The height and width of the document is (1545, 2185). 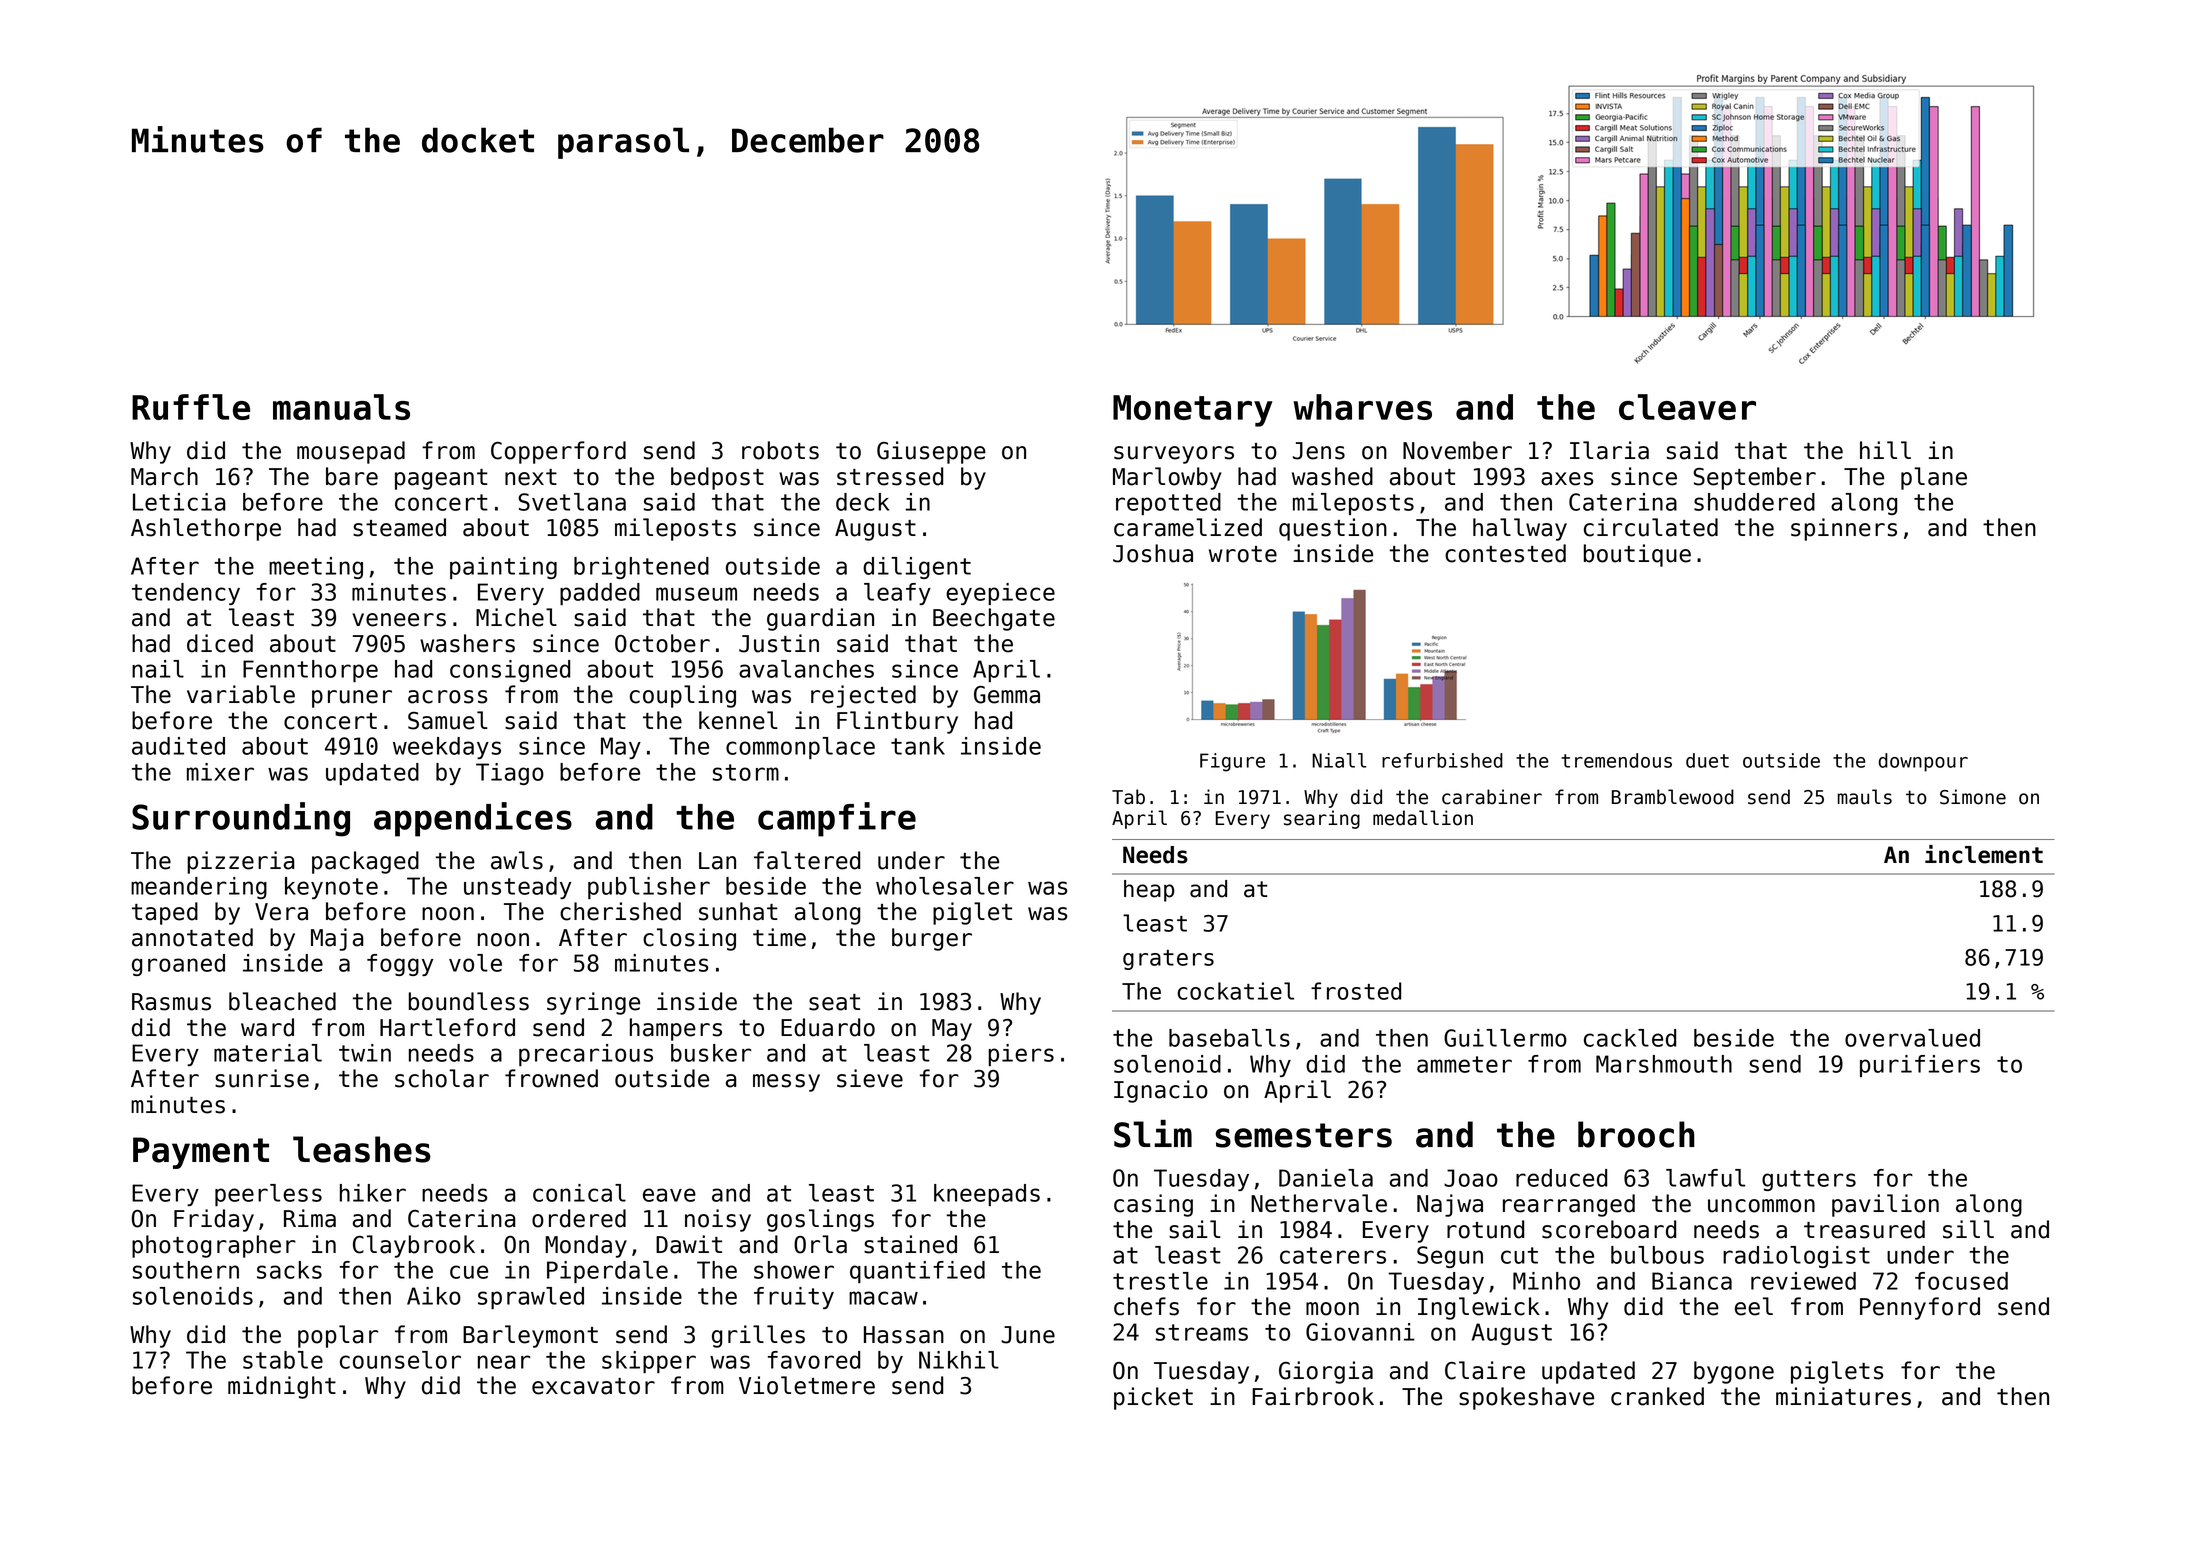 I want to click on leafy, so click(x=897, y=594).
